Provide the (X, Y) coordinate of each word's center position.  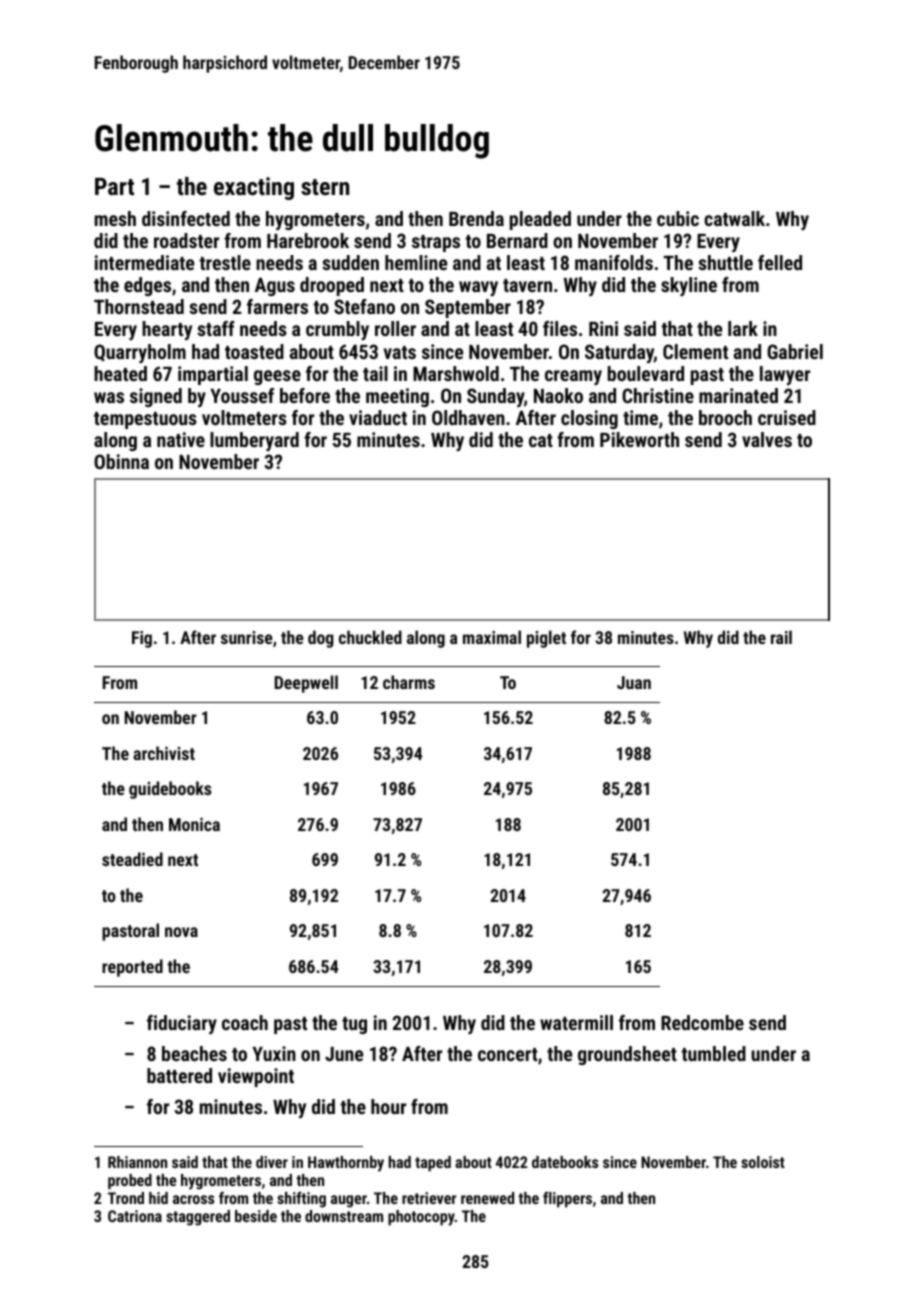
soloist (763, 1162)
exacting (254, 188)
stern (325, 187)
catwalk (734, 218)
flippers (567, 1200)
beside (256, 1216)
